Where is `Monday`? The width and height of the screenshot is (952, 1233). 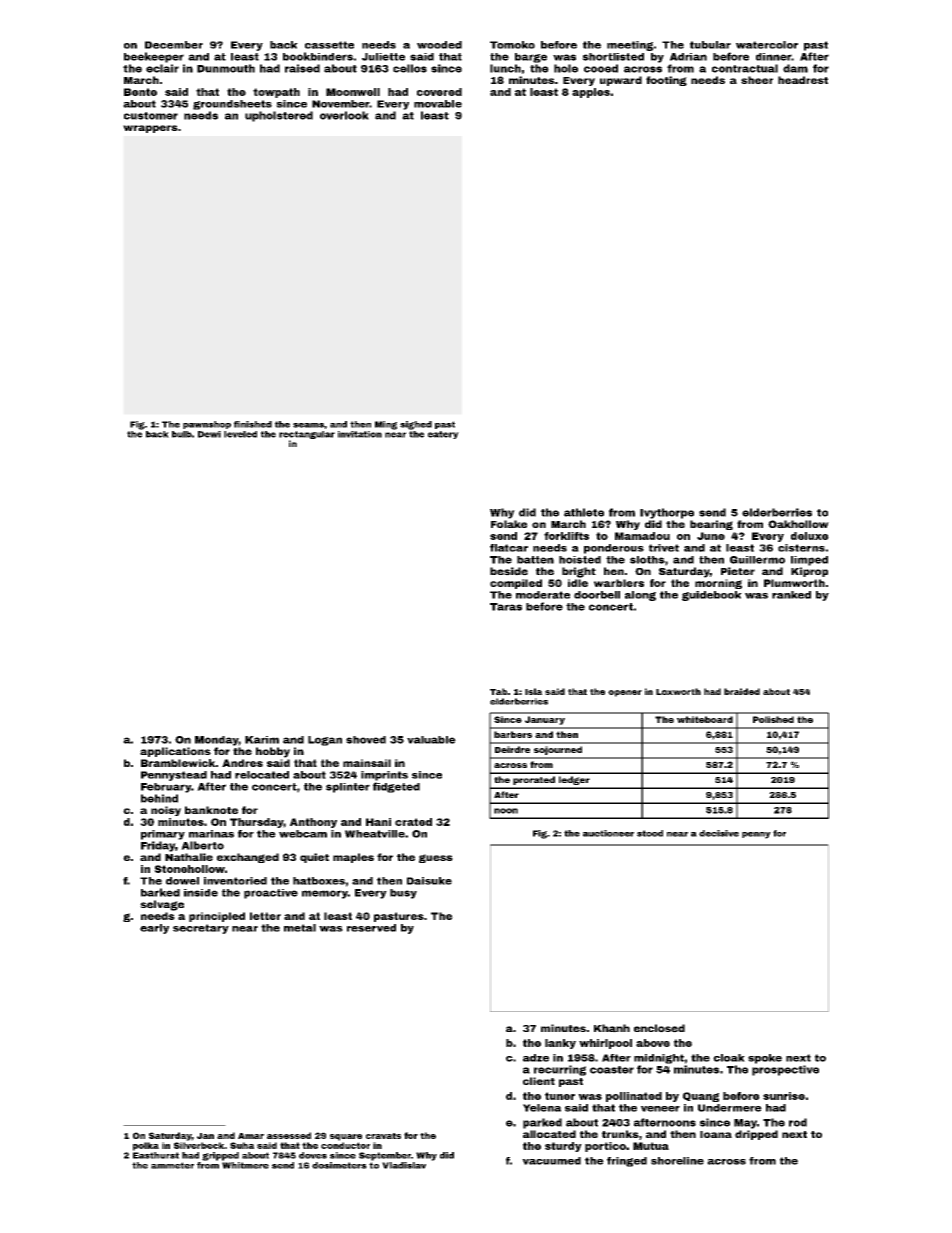 Monday is located at coordinates (217, 741).
